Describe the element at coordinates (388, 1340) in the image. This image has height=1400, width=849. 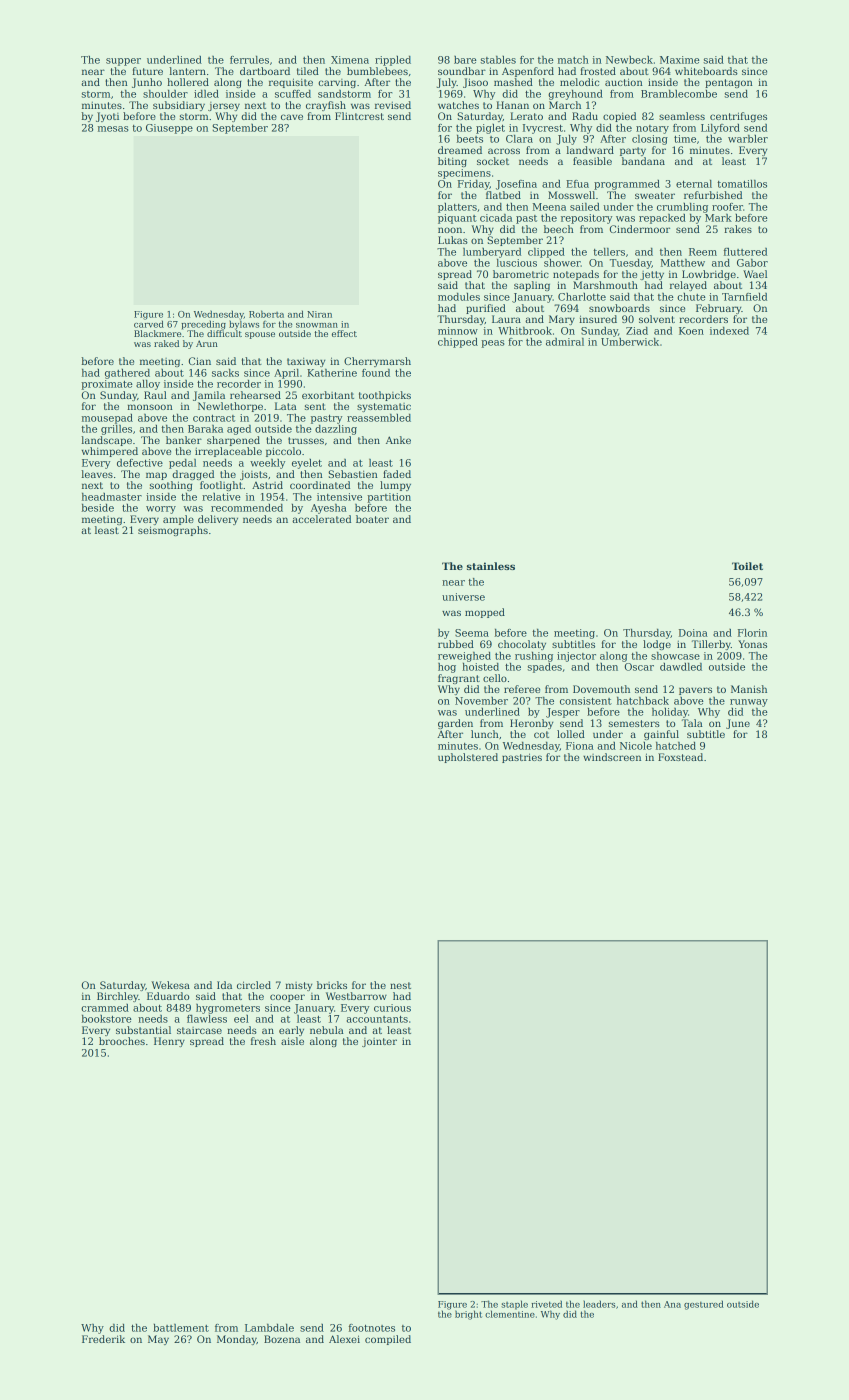
I see `compiled` at that location.
